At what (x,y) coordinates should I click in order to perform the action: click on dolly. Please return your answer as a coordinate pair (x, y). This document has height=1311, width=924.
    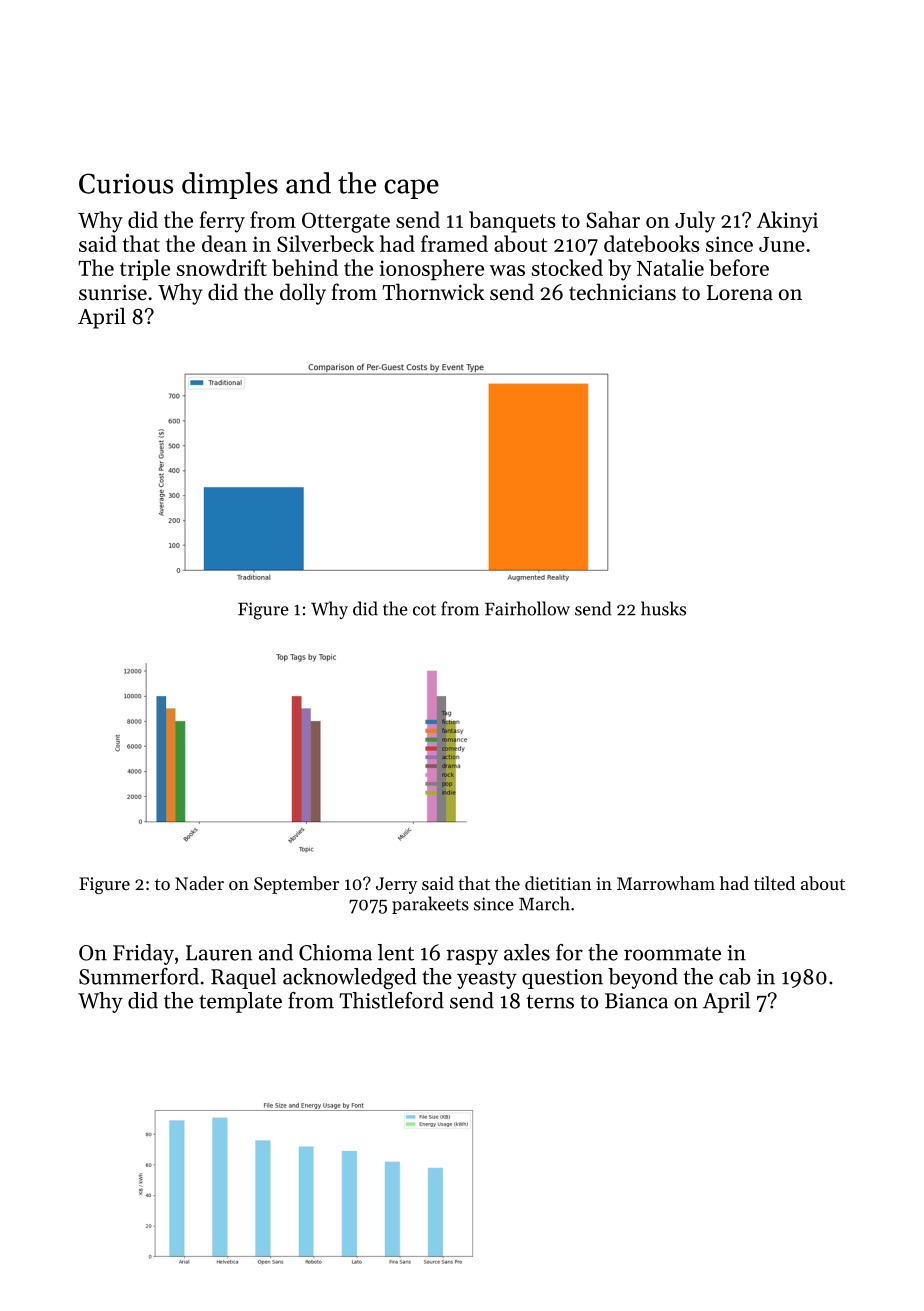
    Looking at the image, I should click on (303, 294).
